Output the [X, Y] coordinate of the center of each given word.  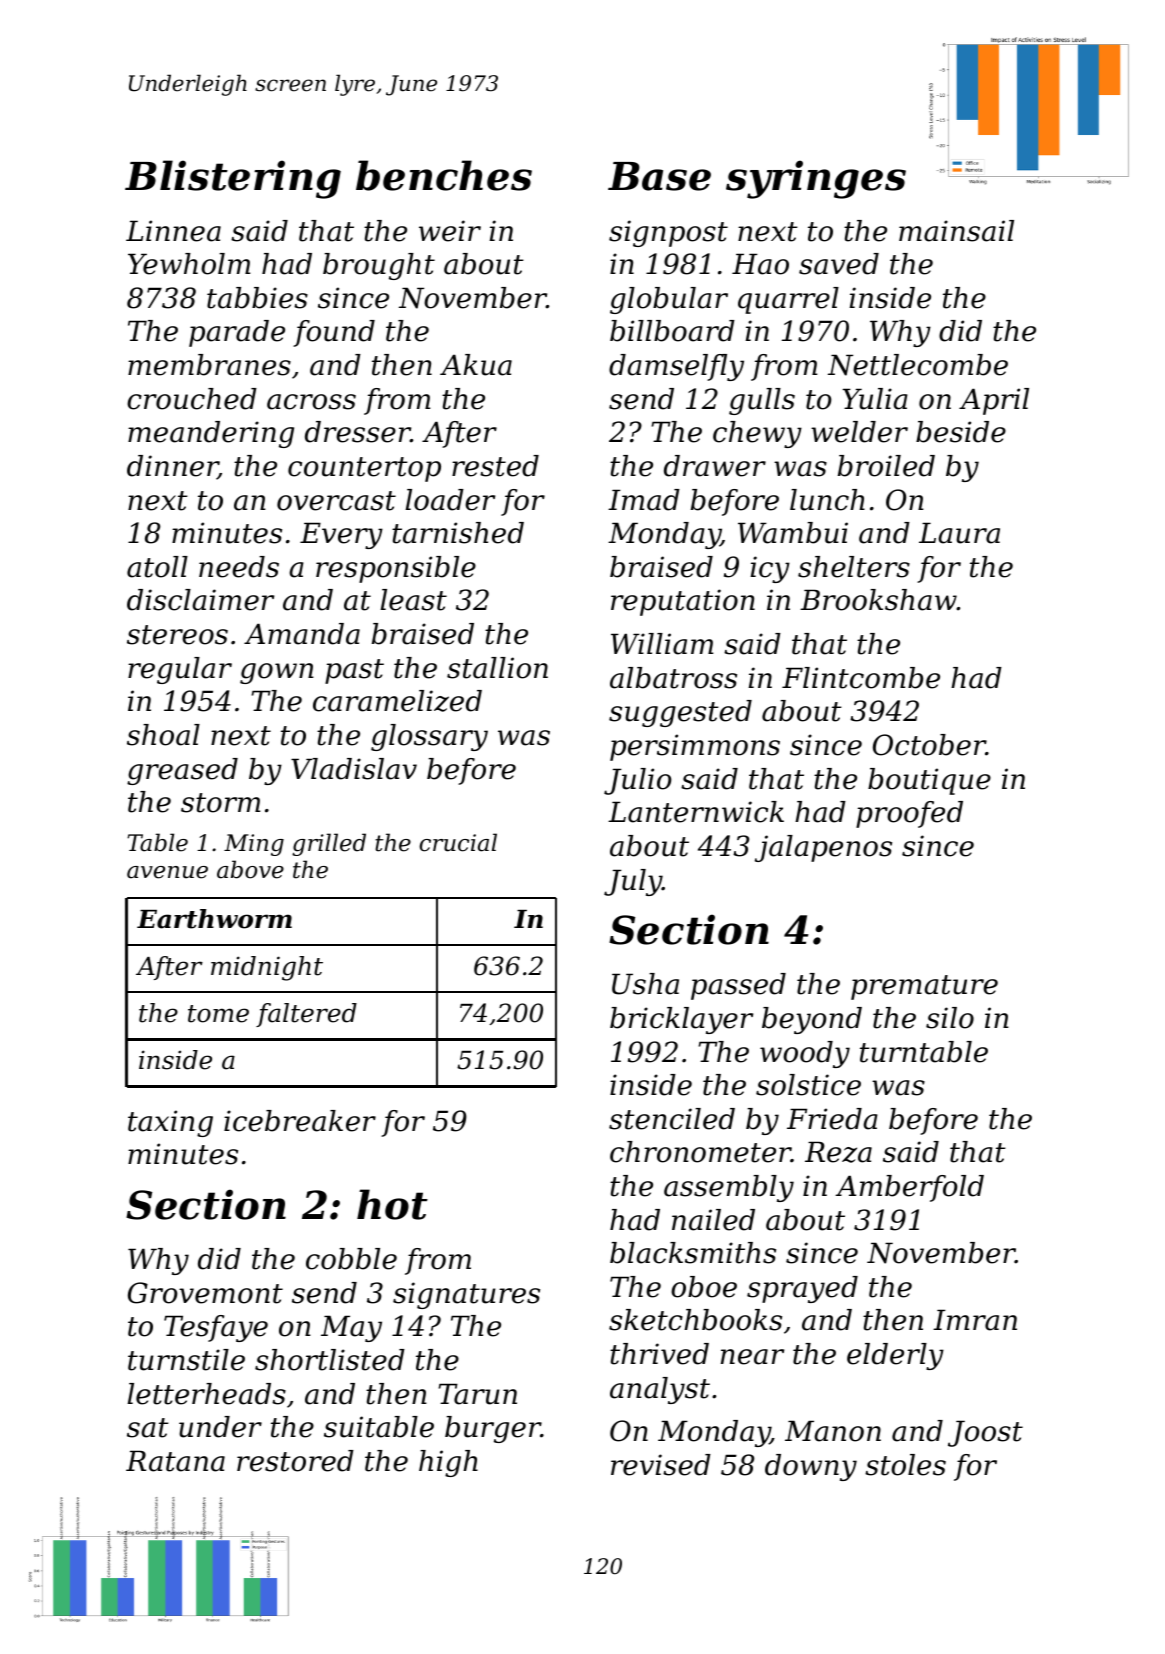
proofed [909, 814]
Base [659, 176]
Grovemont [205, 1293]
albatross [673, 678]
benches [444, 175]
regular [180, 670]
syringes [816, 179]
